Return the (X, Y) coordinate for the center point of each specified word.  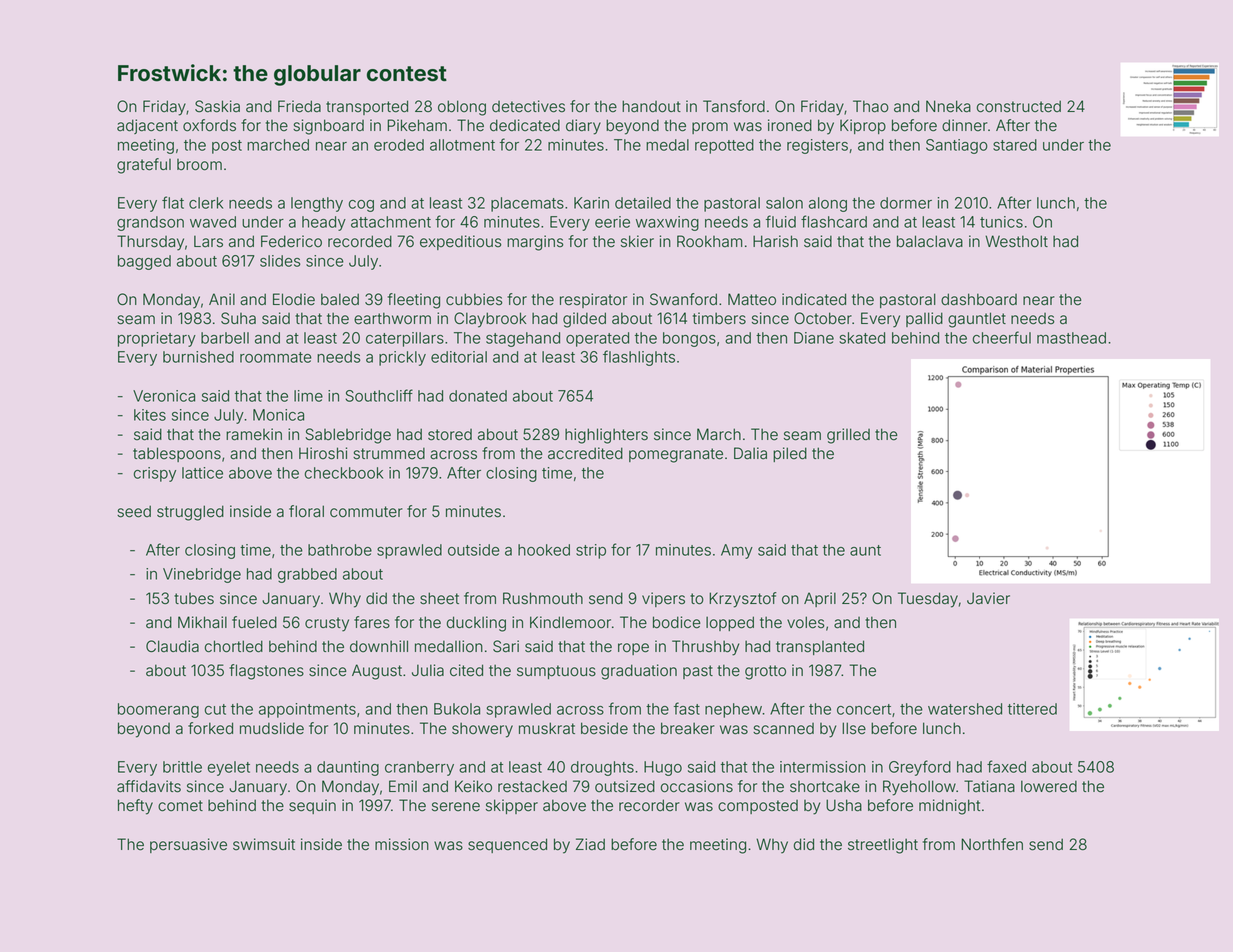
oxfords (209, 125)
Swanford (683, 299)
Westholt (1016, 241)
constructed (1019, 106)
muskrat (547, 728)
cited (466, 670)
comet (180, 806)
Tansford (734, 106)
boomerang (158, 710)
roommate (276, 357)
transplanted (820, 647)
